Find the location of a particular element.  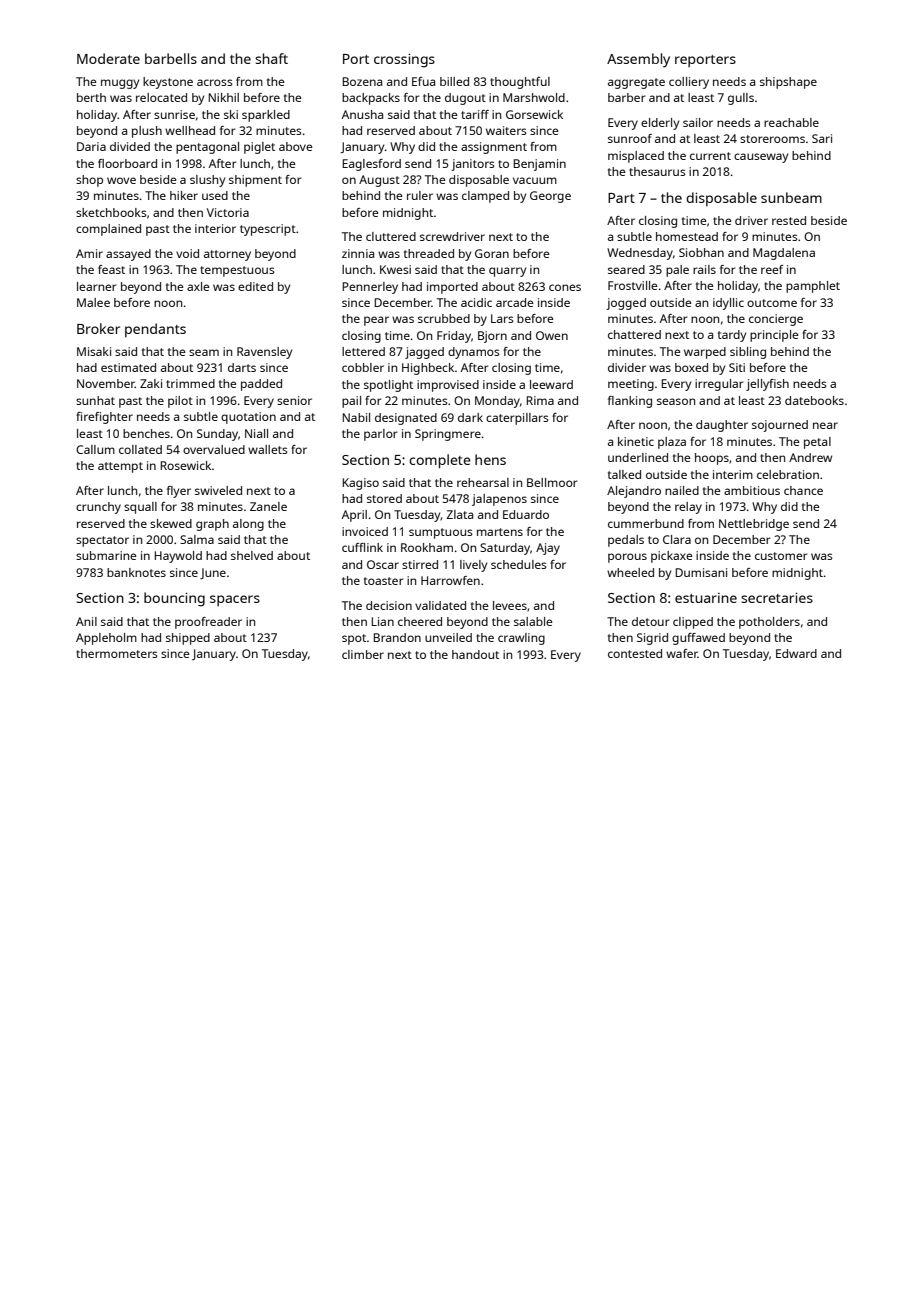

Amir is located at coordinates (89, 253).
